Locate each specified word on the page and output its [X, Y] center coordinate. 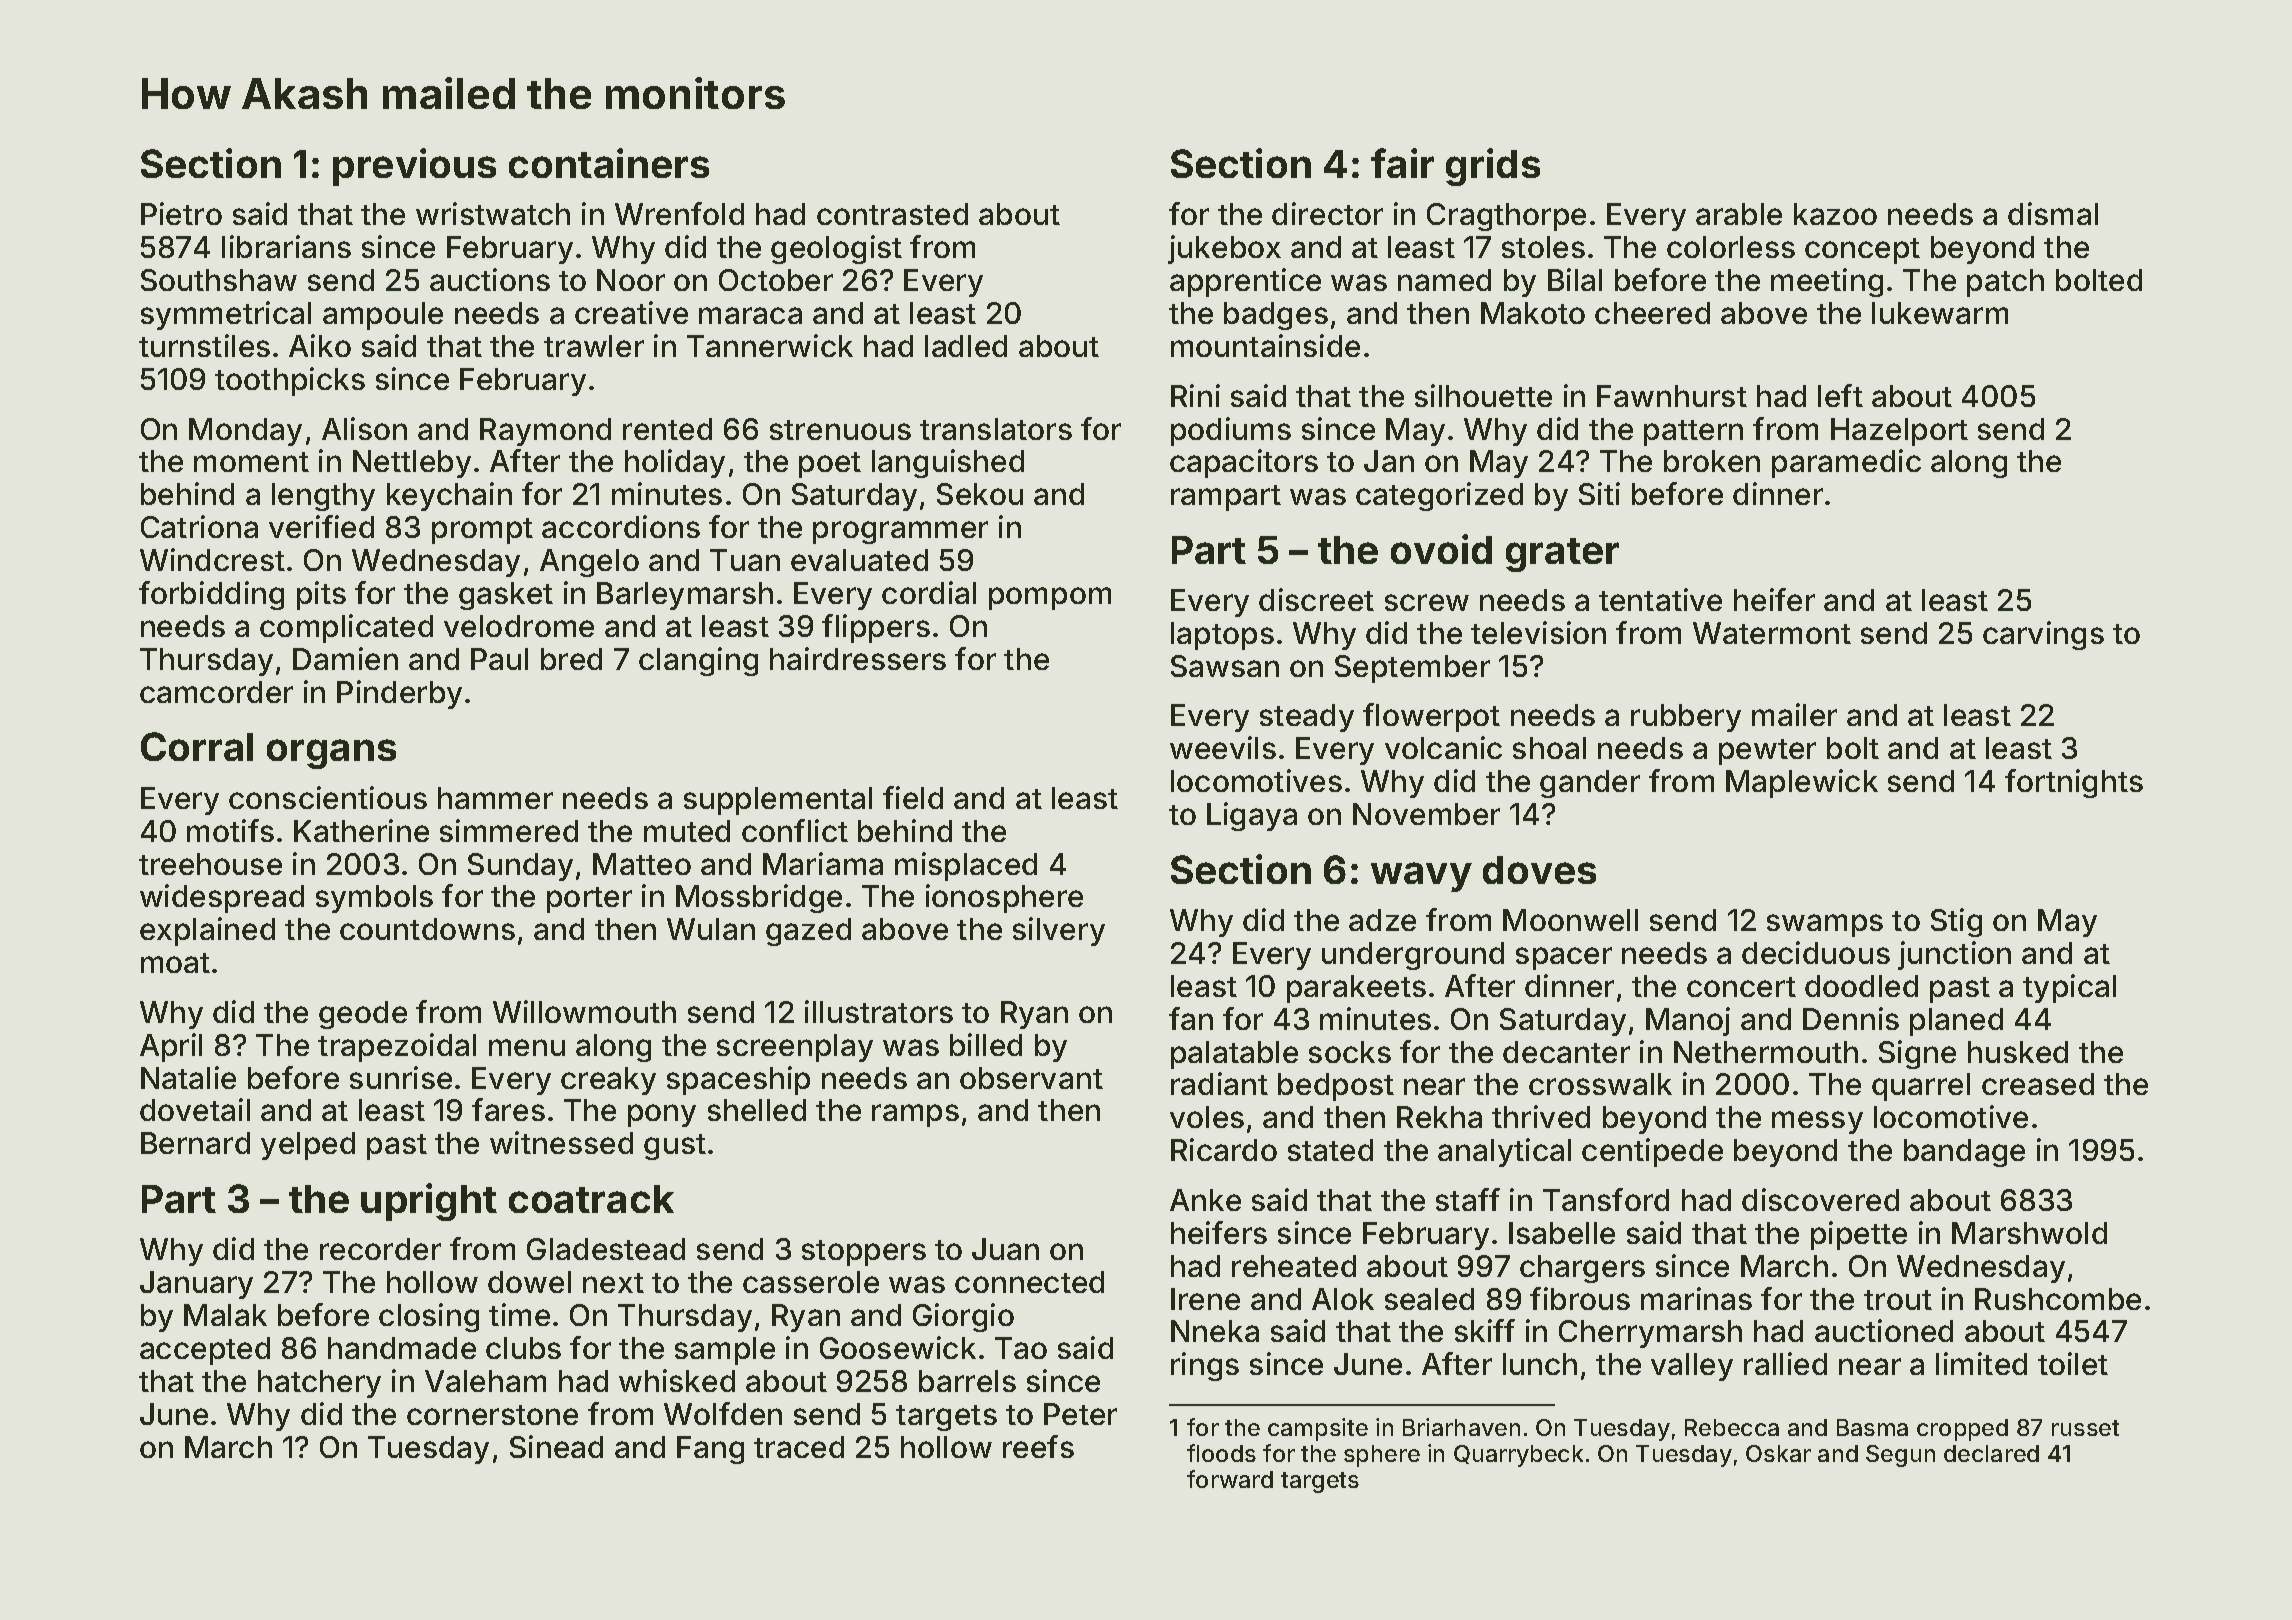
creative [631, 312]
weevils [1223, 747]
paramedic [1846, 463]
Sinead [556, 1446]
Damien [345, 658]
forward [1230, 1479]
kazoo [1835, 214]
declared [1991, 1453]
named [1444, 280]
